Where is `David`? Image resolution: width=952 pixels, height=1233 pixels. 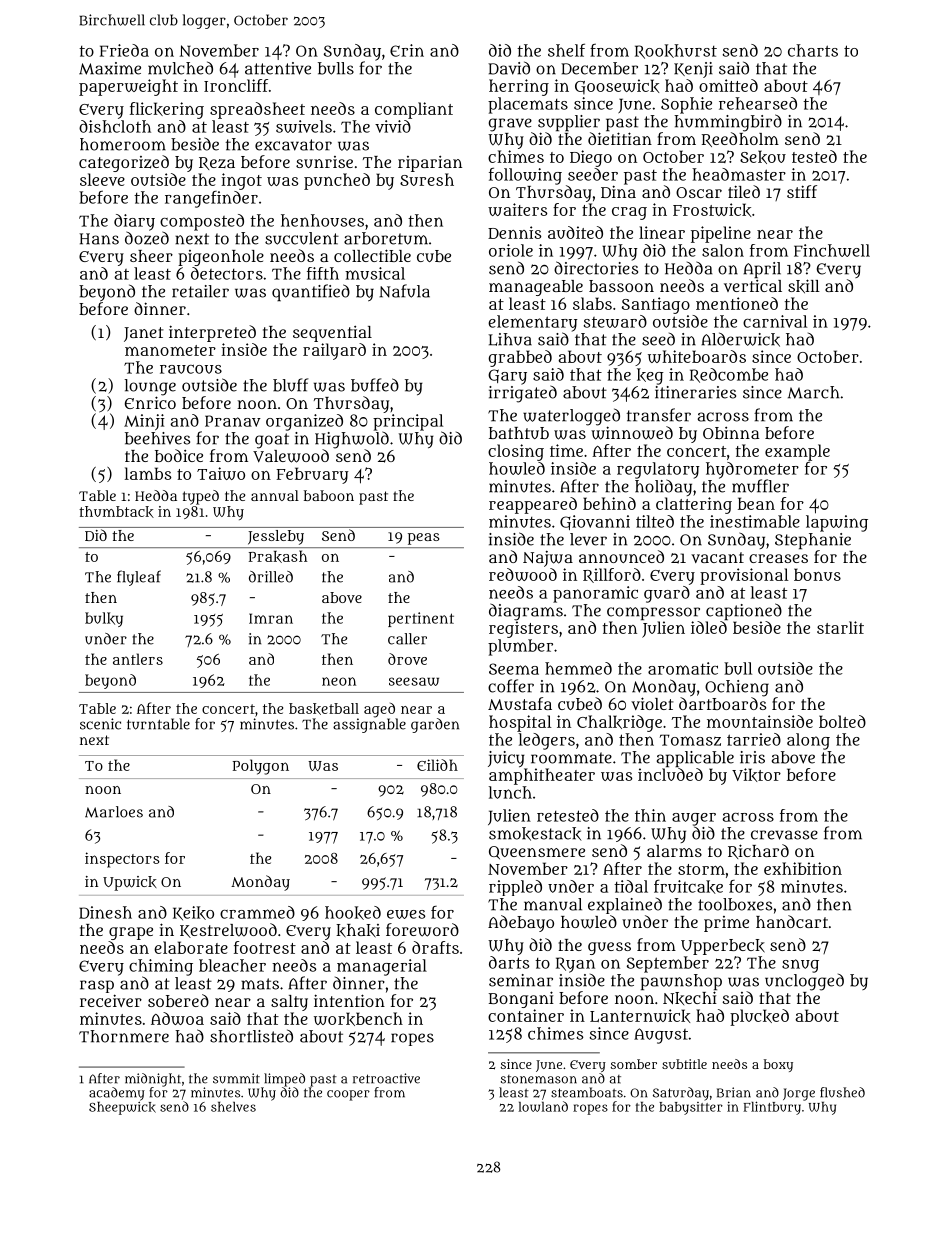
David is located at coordinates (509, 68).
